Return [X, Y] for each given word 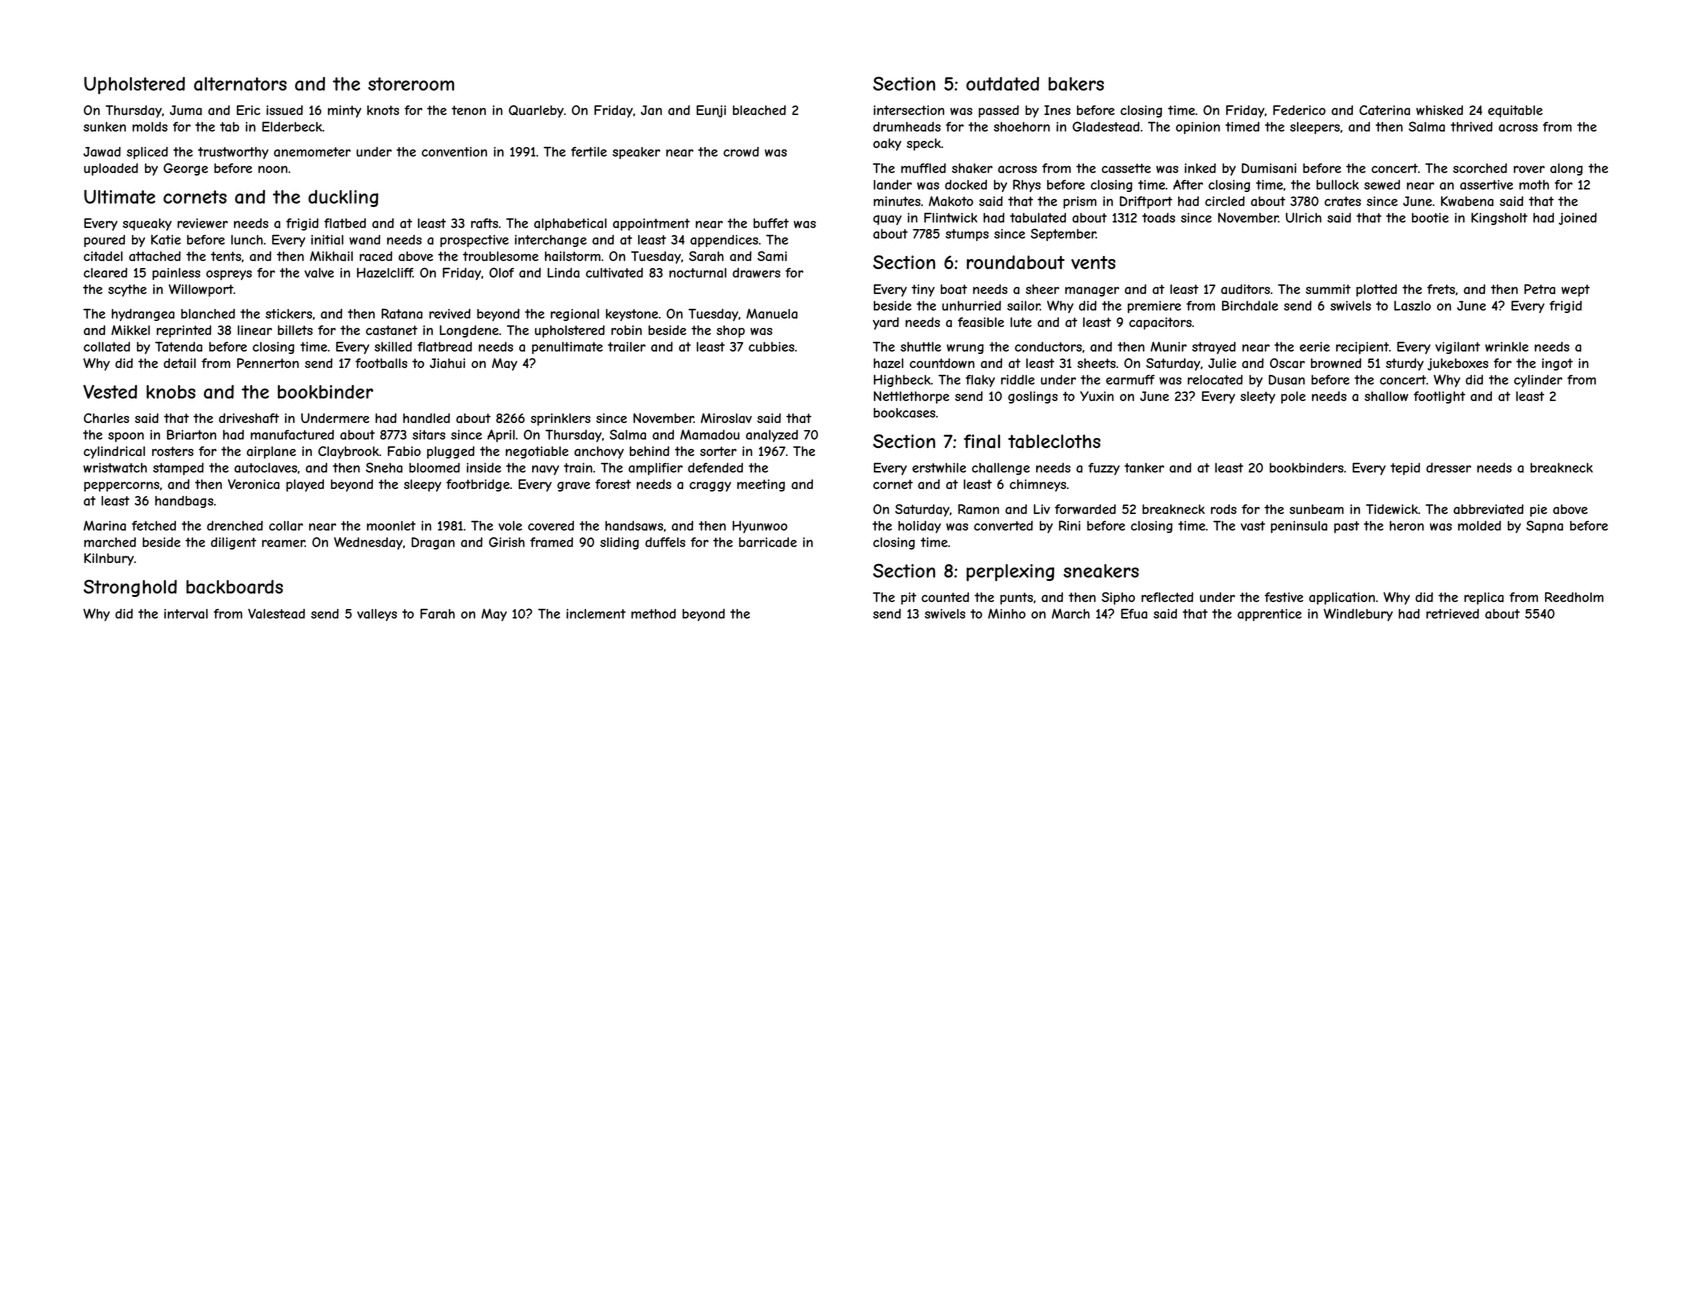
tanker [1144, 468]
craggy [710, 487]
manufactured [292, 435]
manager [1092, 292]
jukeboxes [1457, 364]
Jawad [102, 152]
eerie [1315, 347]
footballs [381, 363]
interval [186, 614]
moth [1534, 185]
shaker [972, 168]
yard [886, 323]
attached [155, 256]
